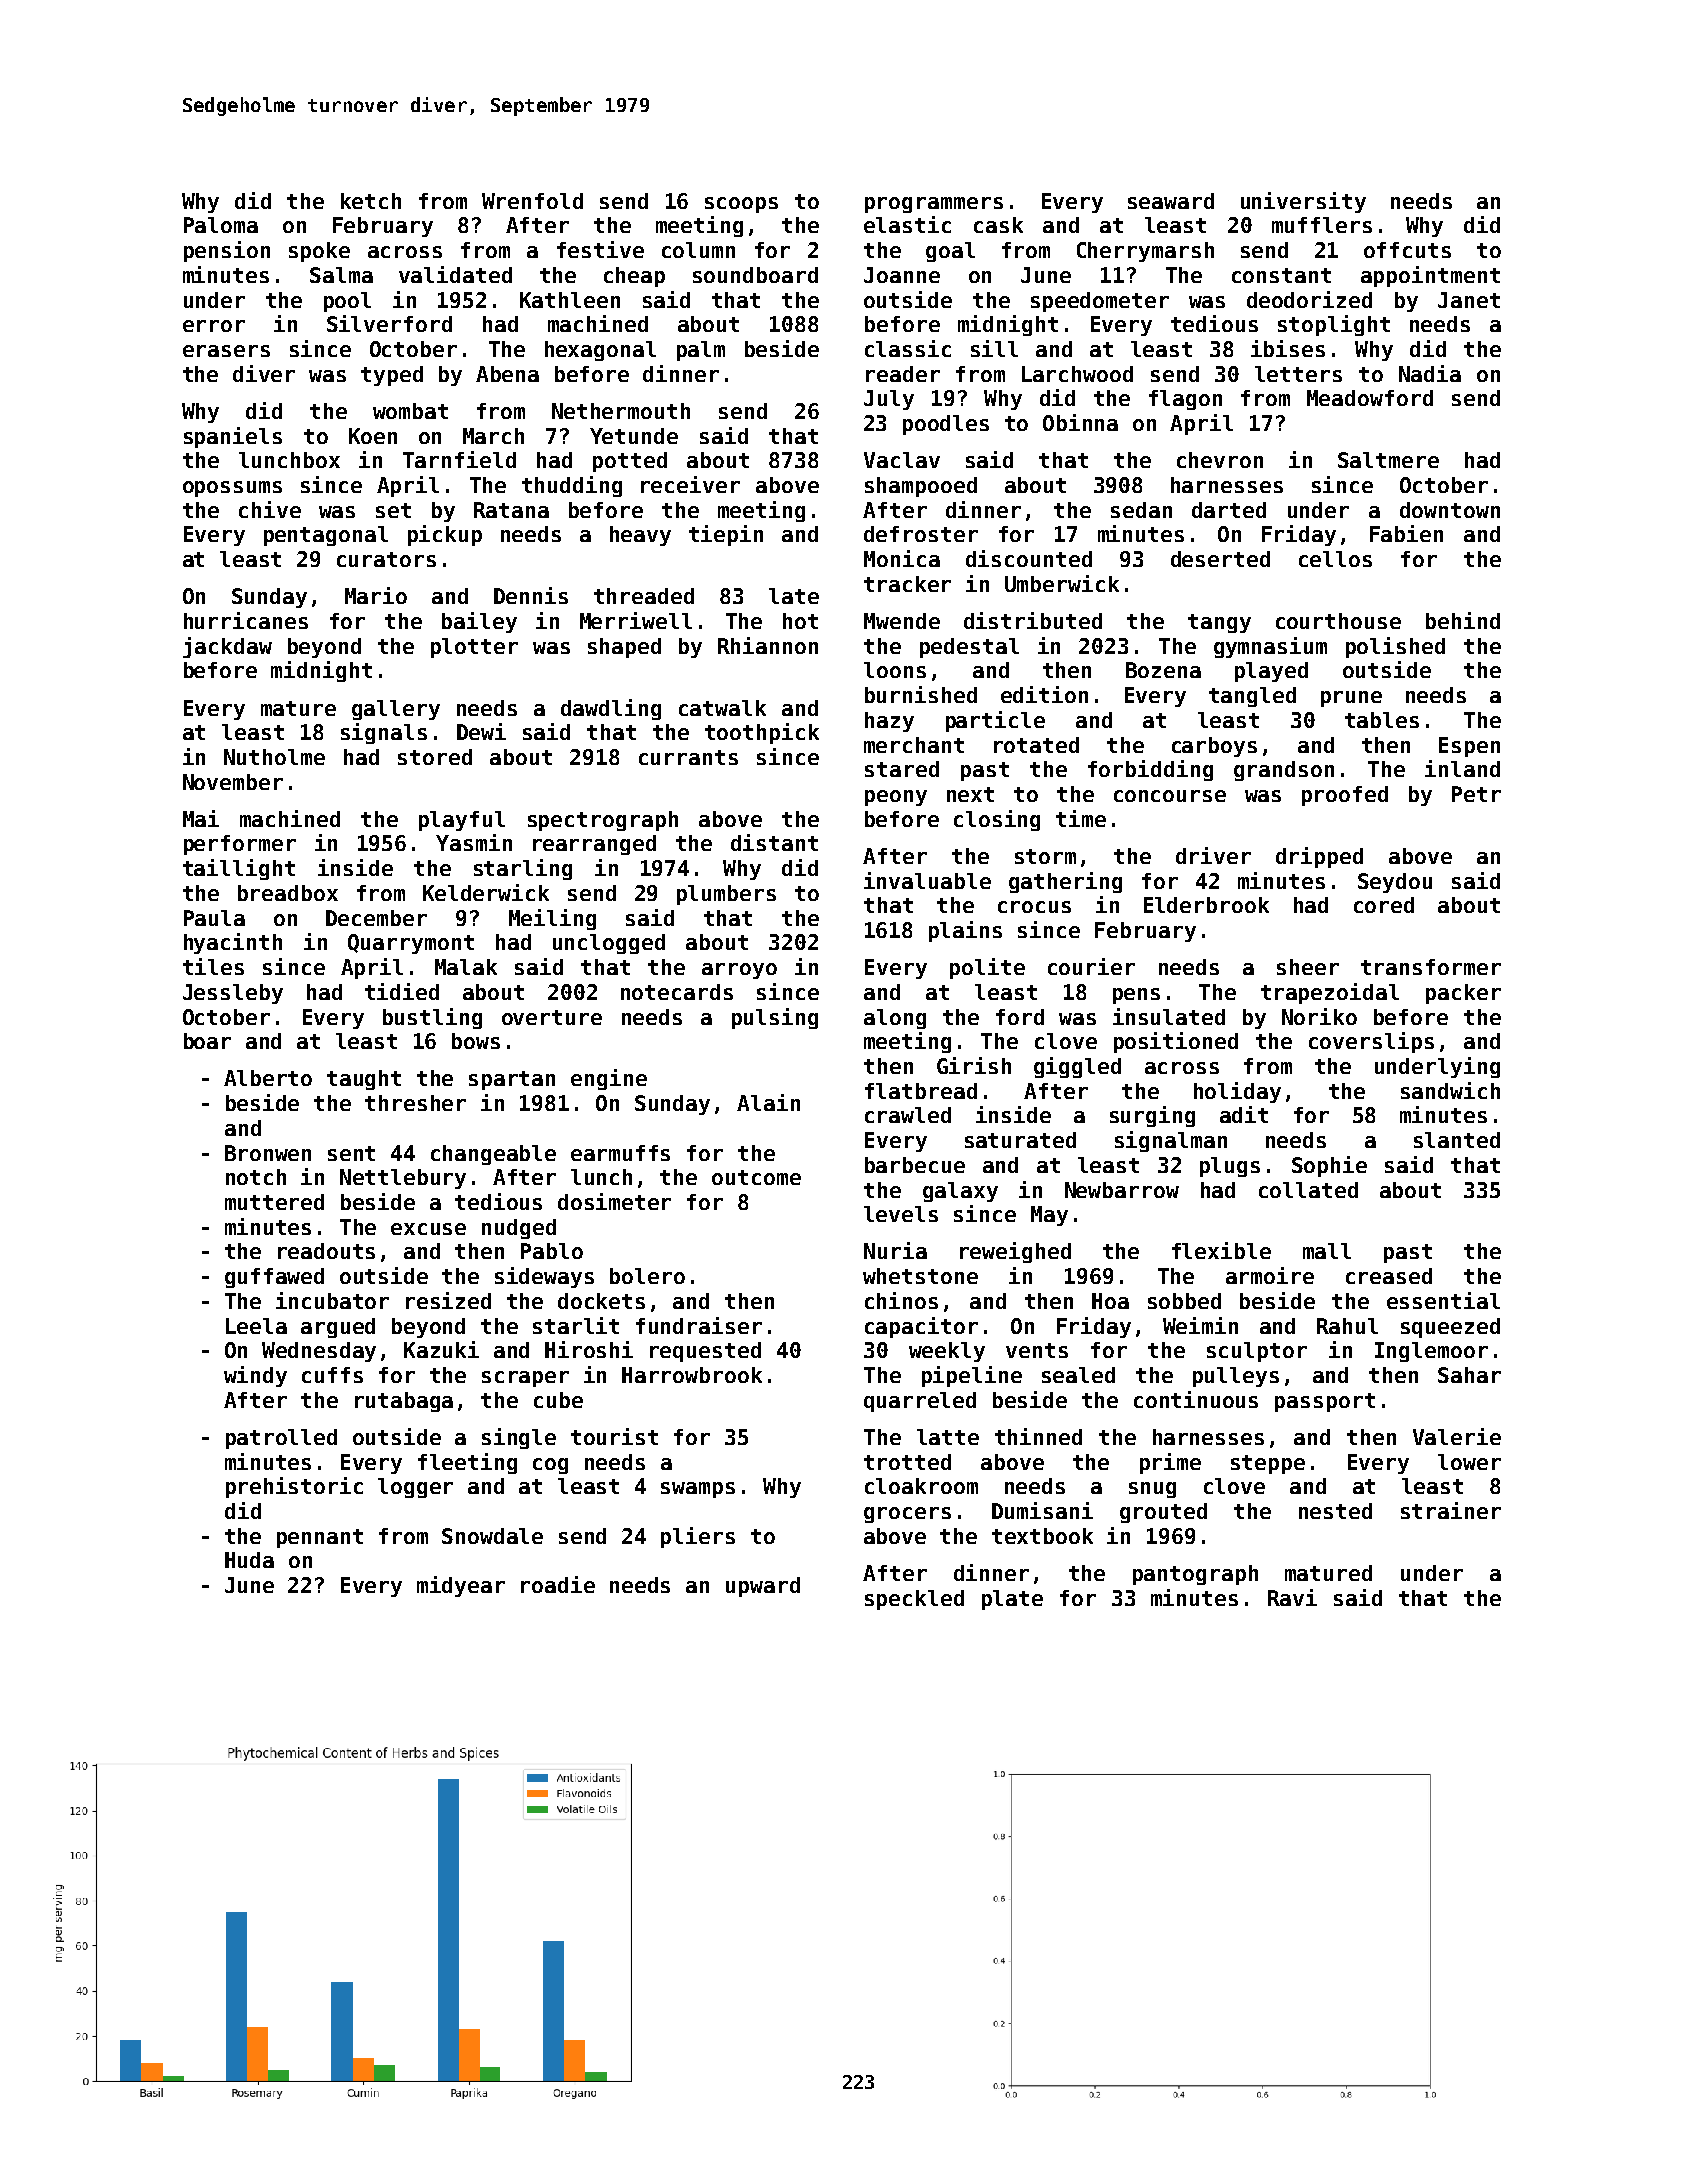 The height and width of the screenshot is (2178, 1683). Describe the element at coordinates (274, 1278) in the screenshot. I see `guffawed` at that location.
